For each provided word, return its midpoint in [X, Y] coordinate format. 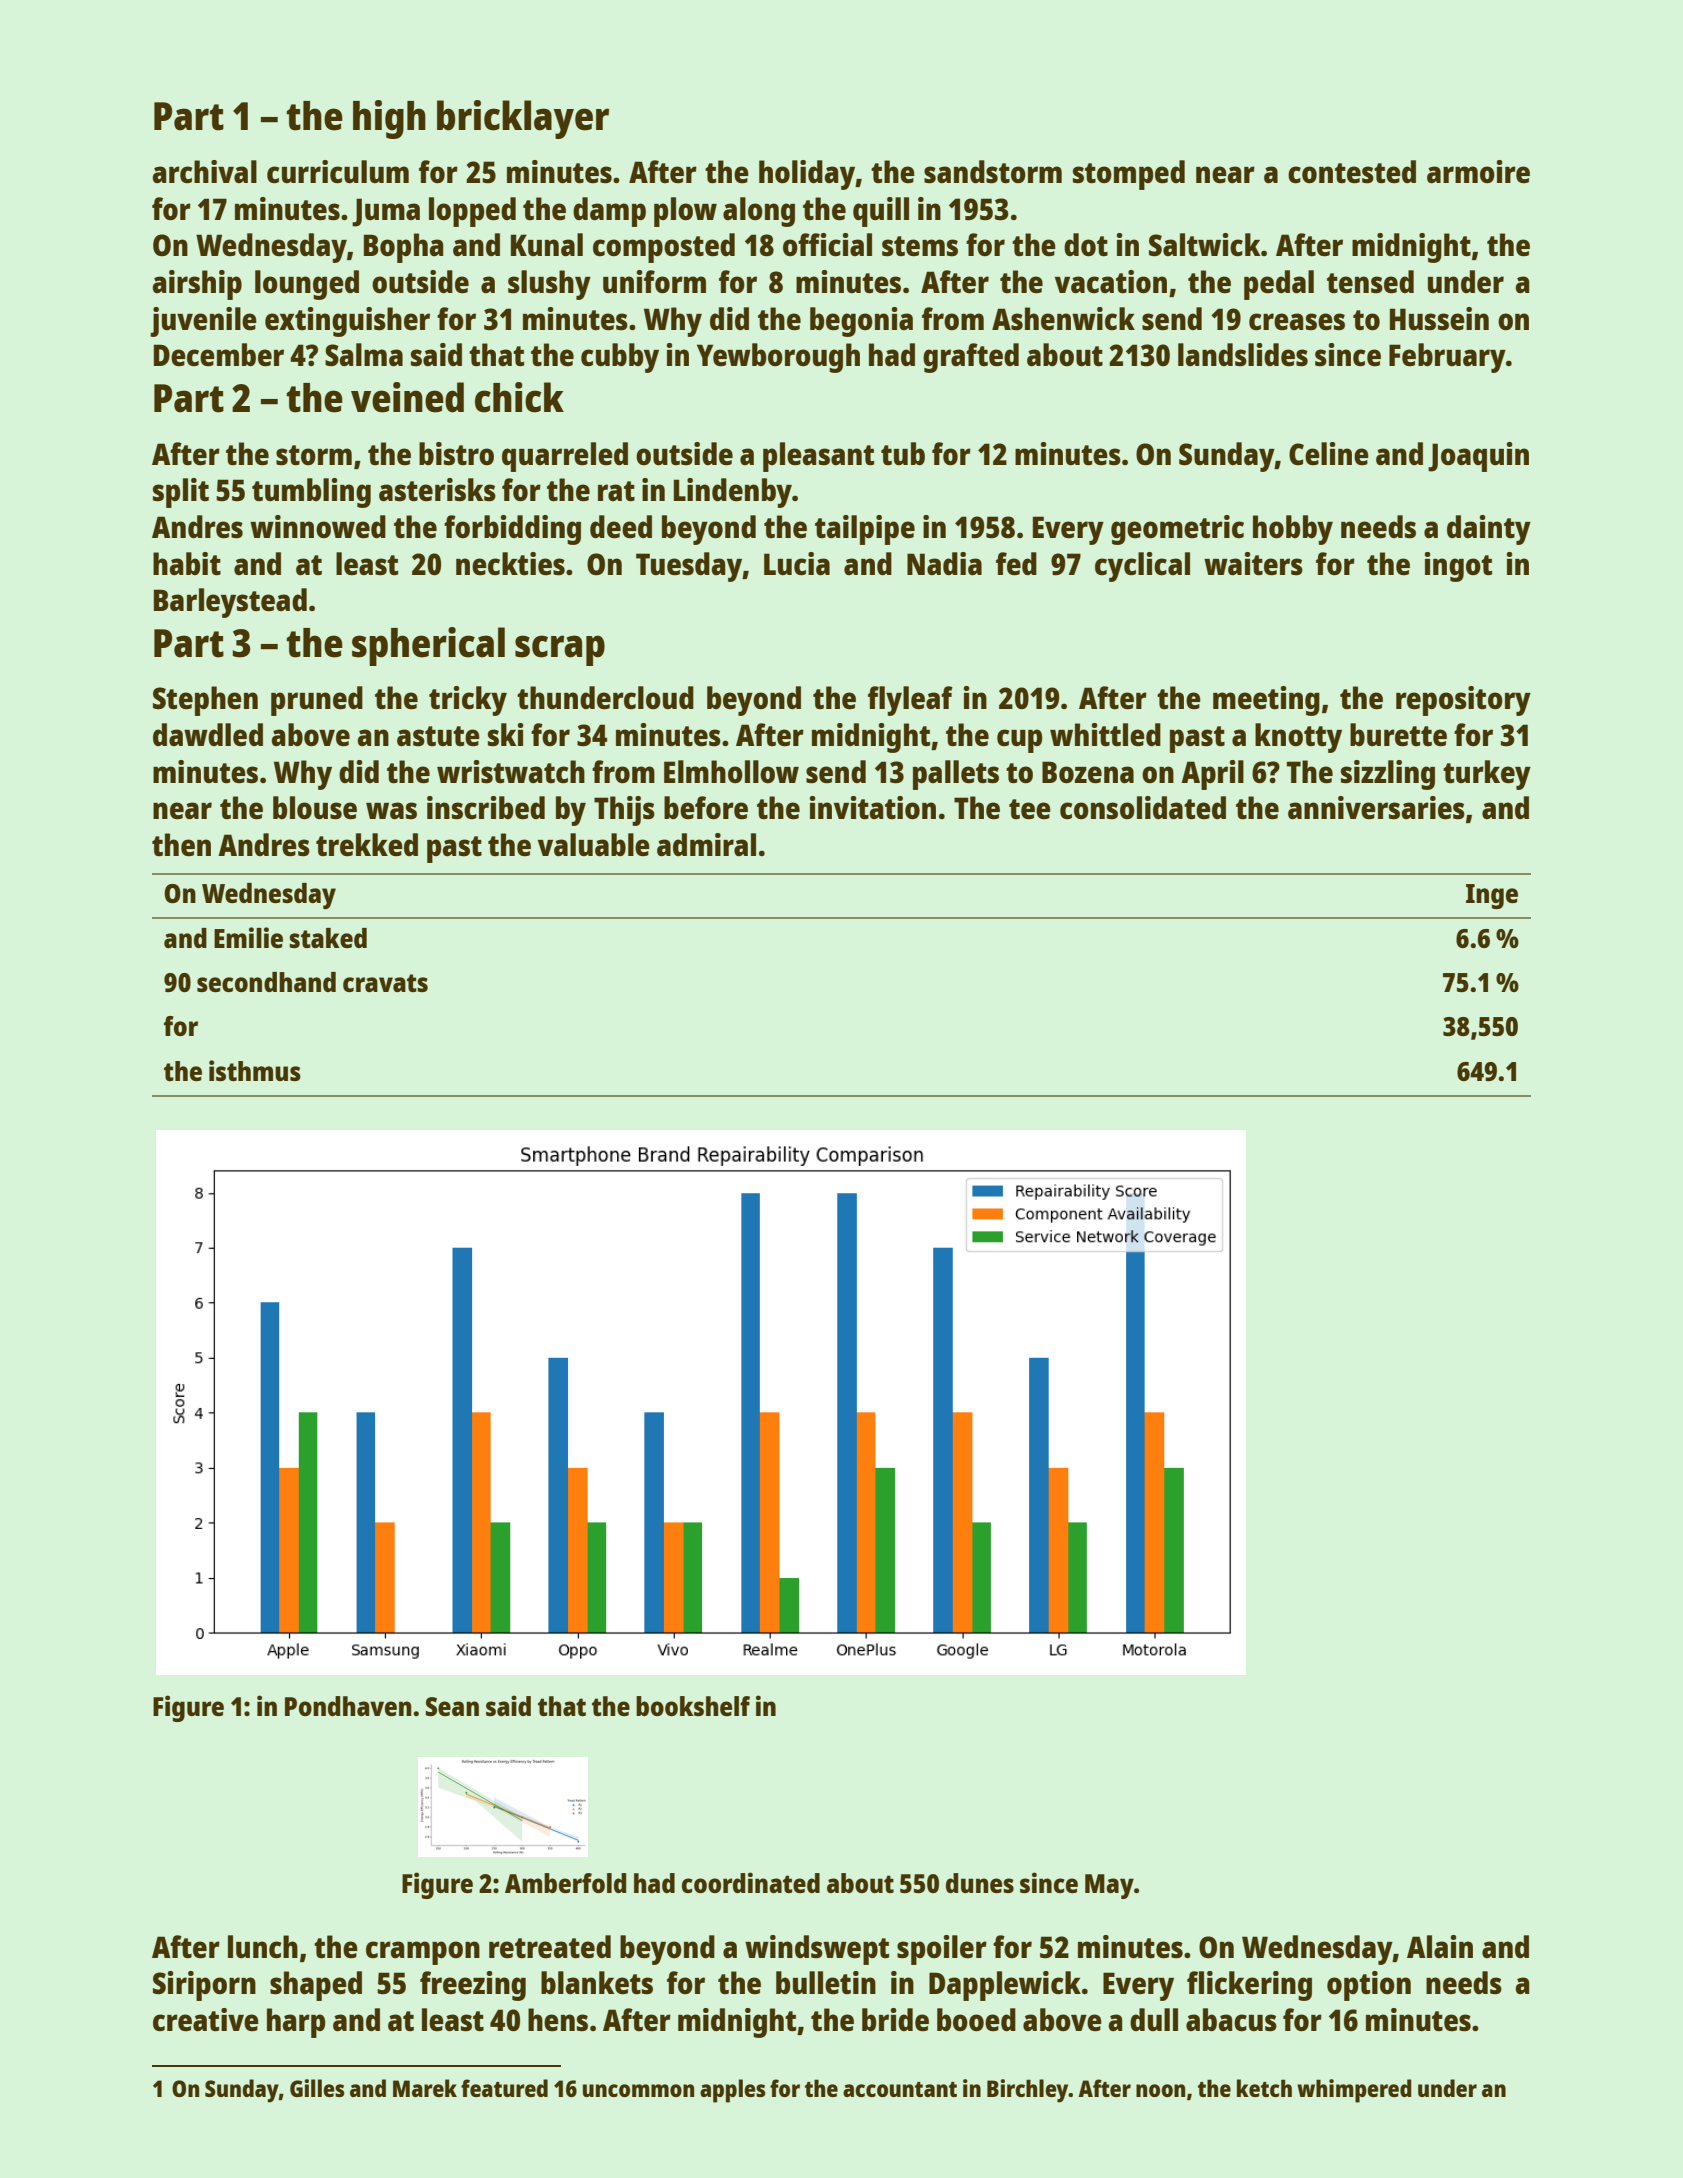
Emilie [248, 937]
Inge [1492, 896]
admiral [706, 844]
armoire [1478, 172]
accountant [900, 2089]
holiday [807, 175]
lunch [263, 1946]
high [389, 119]
